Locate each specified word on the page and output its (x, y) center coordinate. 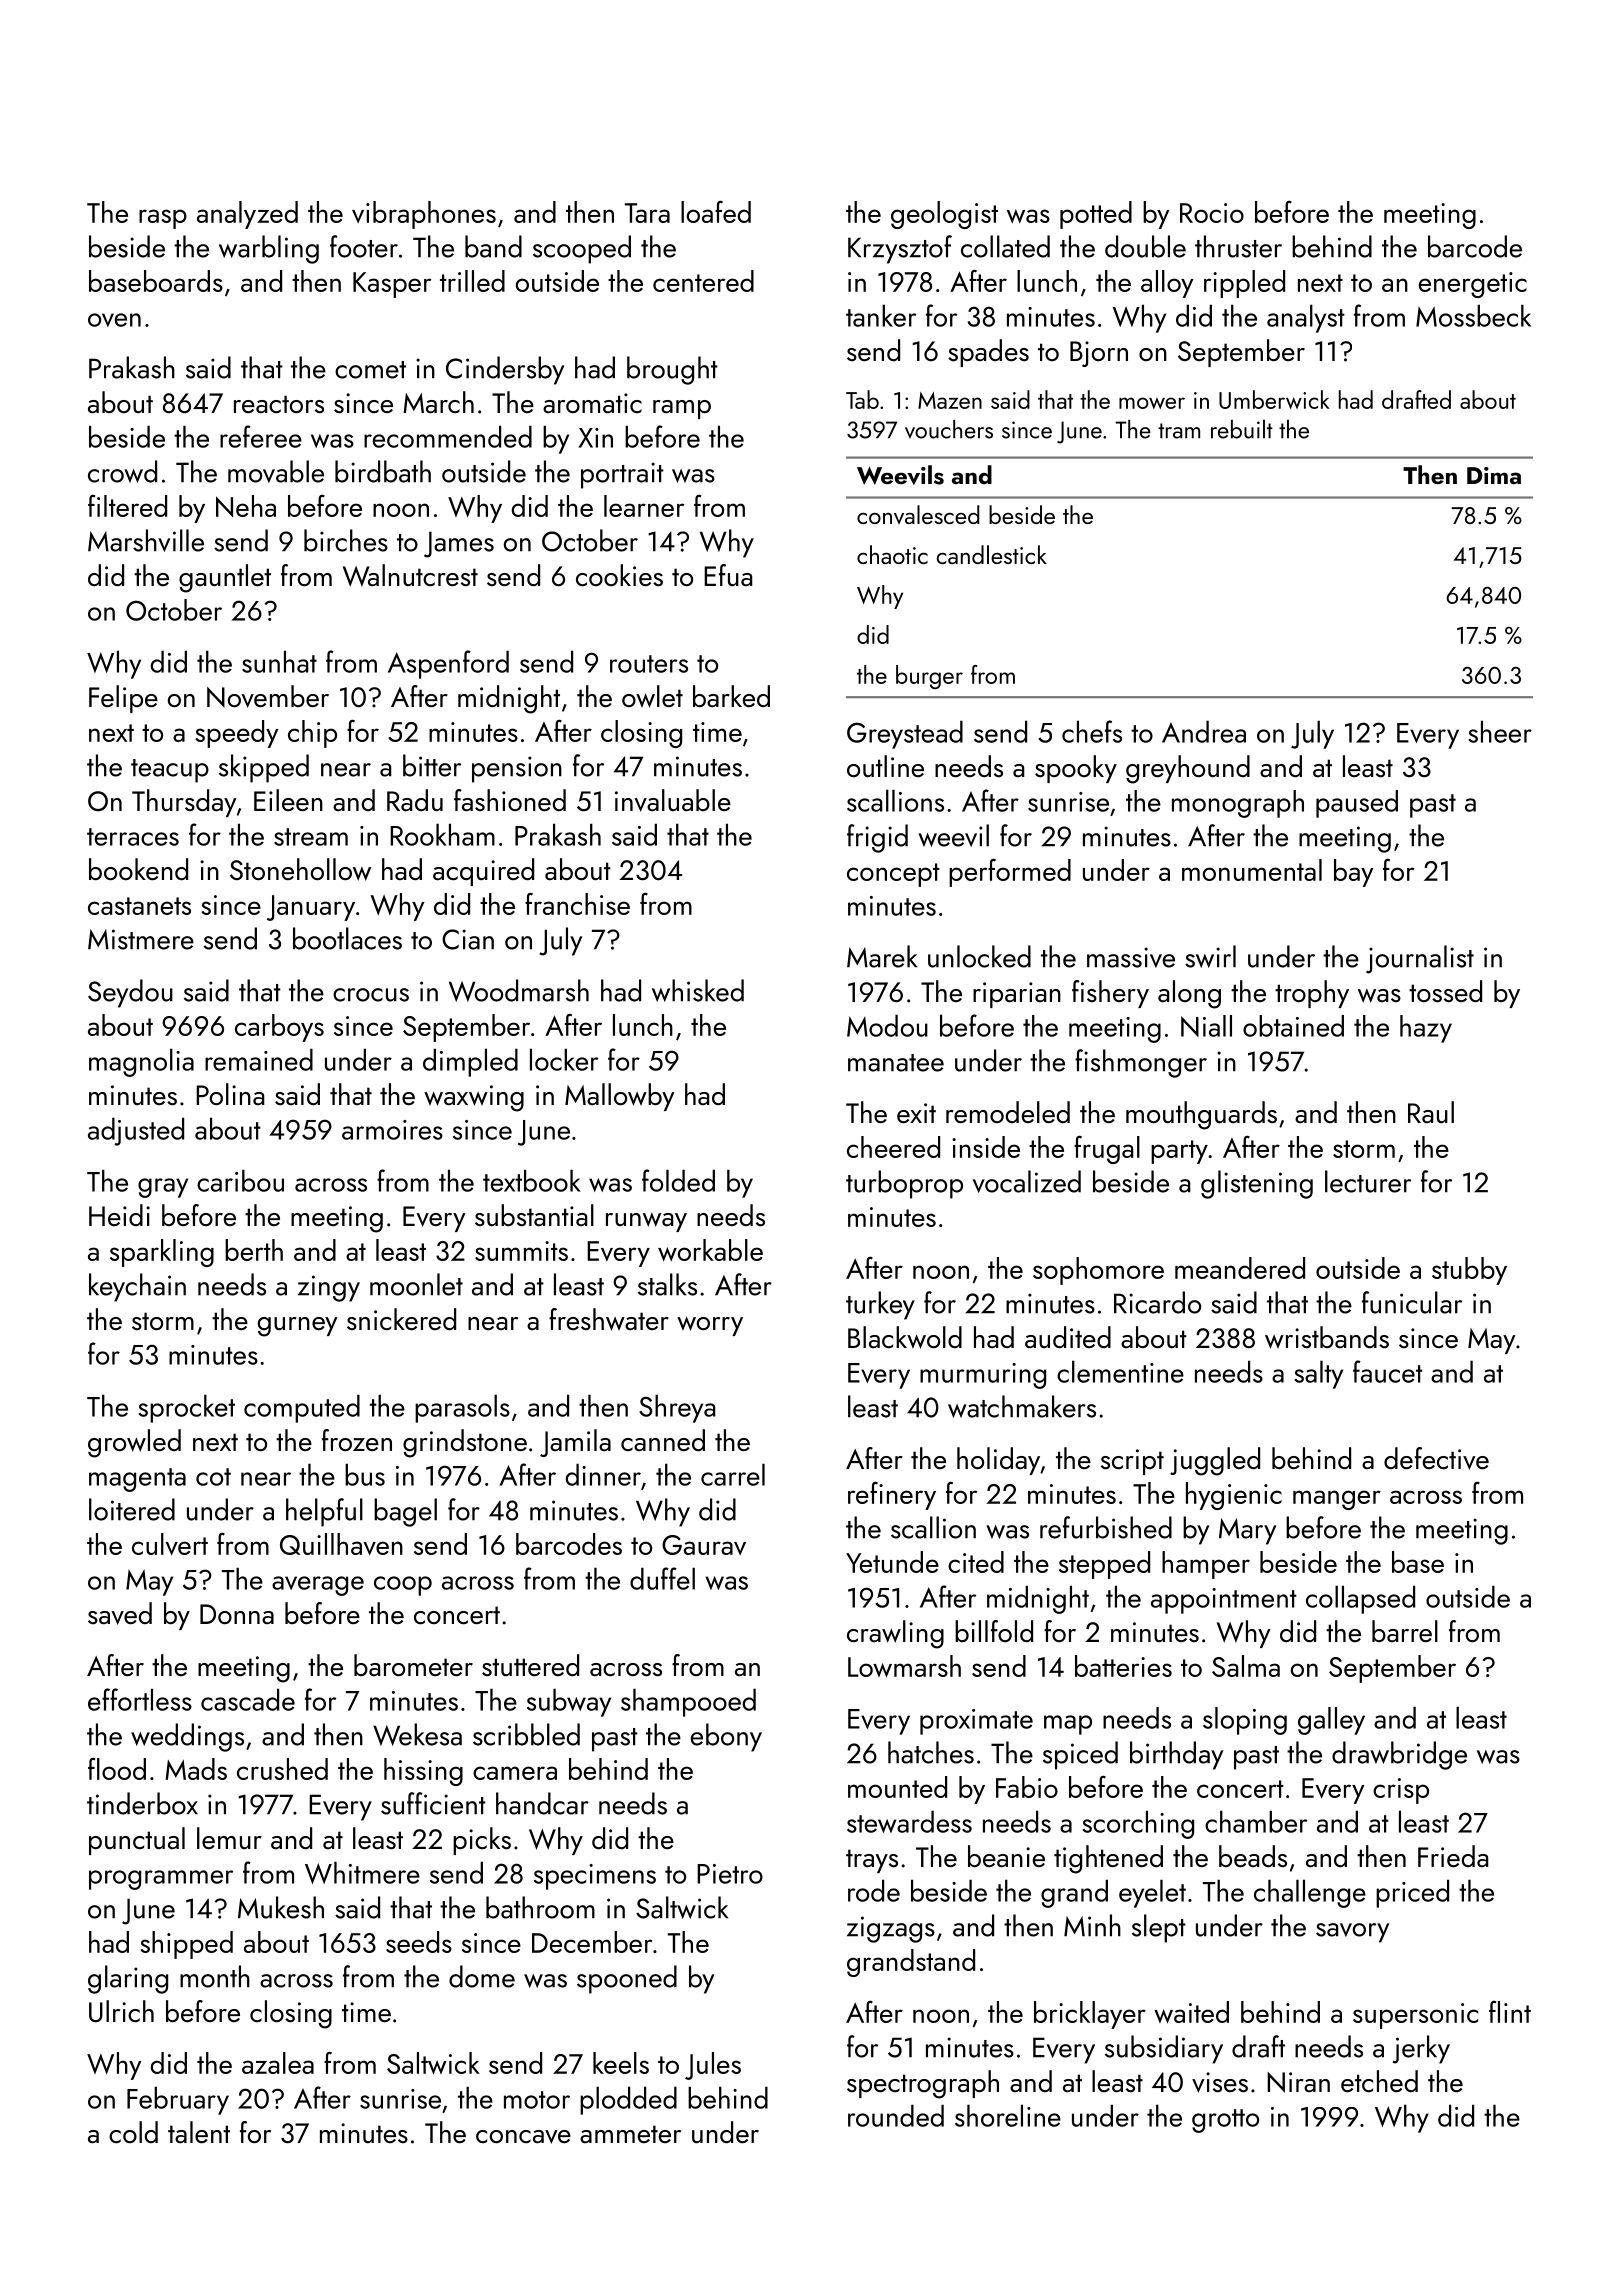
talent (199, 2132)
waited (1191, 2012)
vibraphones (424, 215)
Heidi (119, 1215)
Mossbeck (1473, 315)
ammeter (630, 2134)
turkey (880, 1305)
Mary (1247, 1531)
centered (703, 281)
